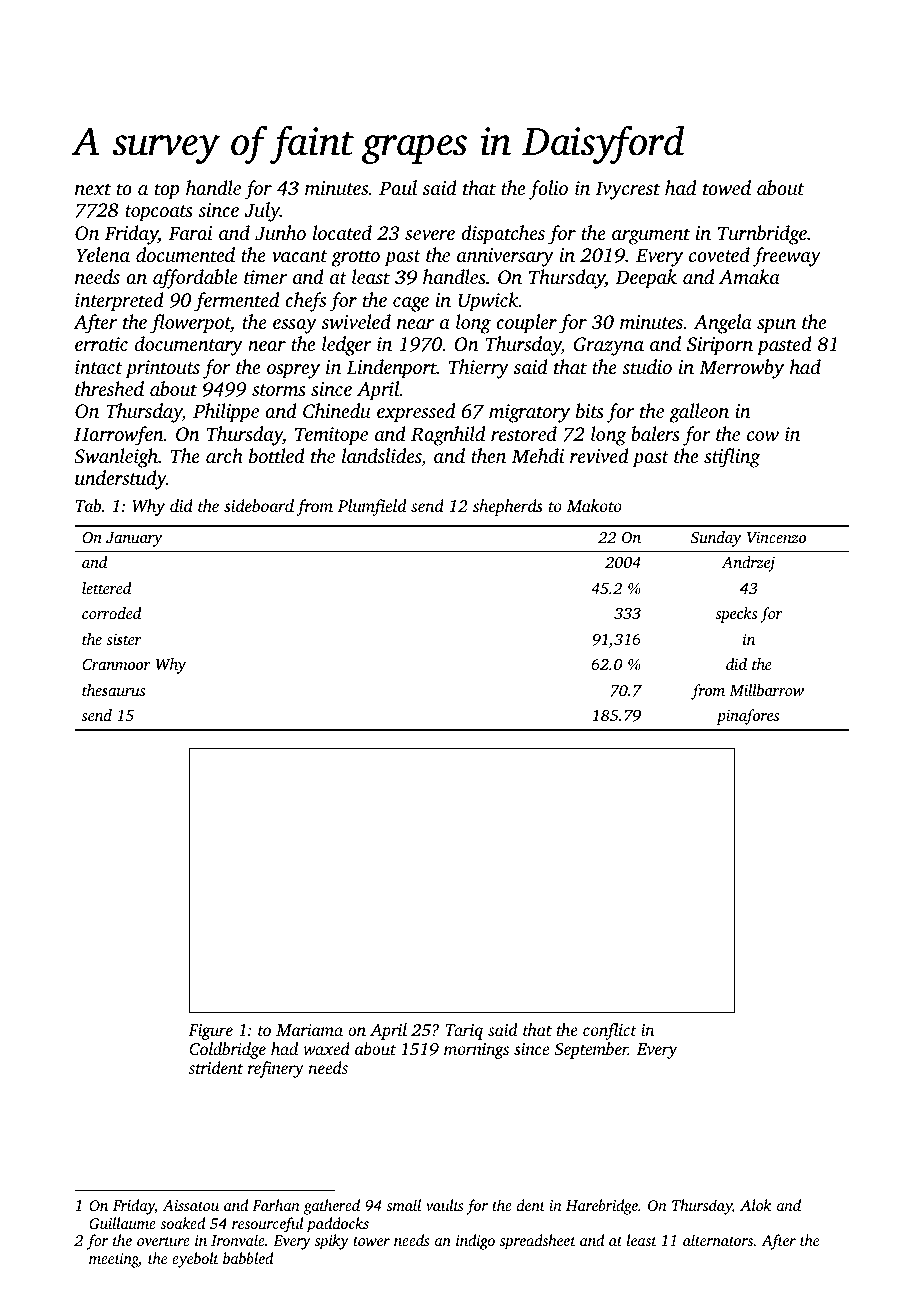 This screenshot has width=924, height=1314. Describe the element at coordinates (464, 1032) in the screenshot. I see `Tariq` at that location.
